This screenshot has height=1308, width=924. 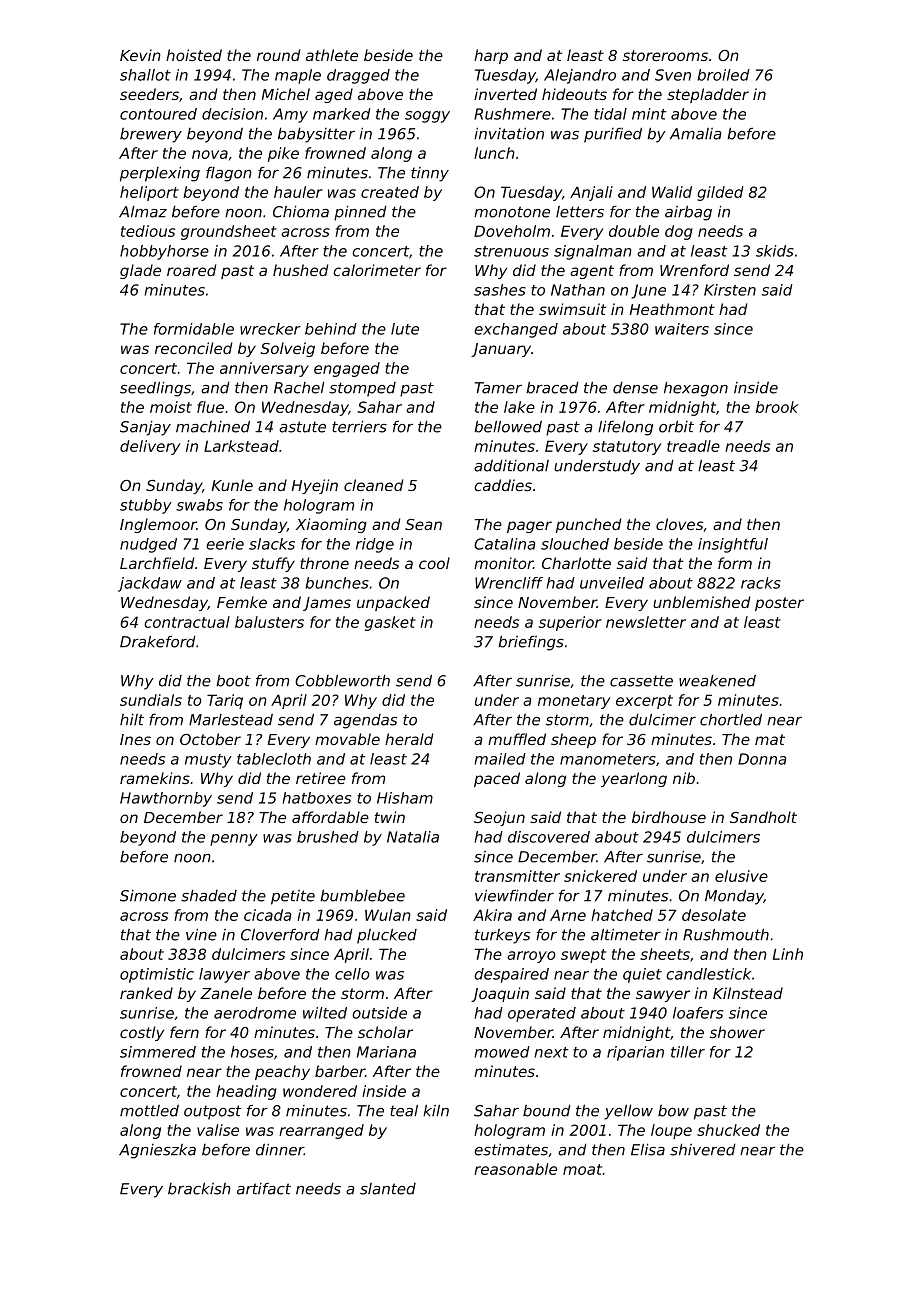 I want to click on valise, so click(x=218, y=1130).
